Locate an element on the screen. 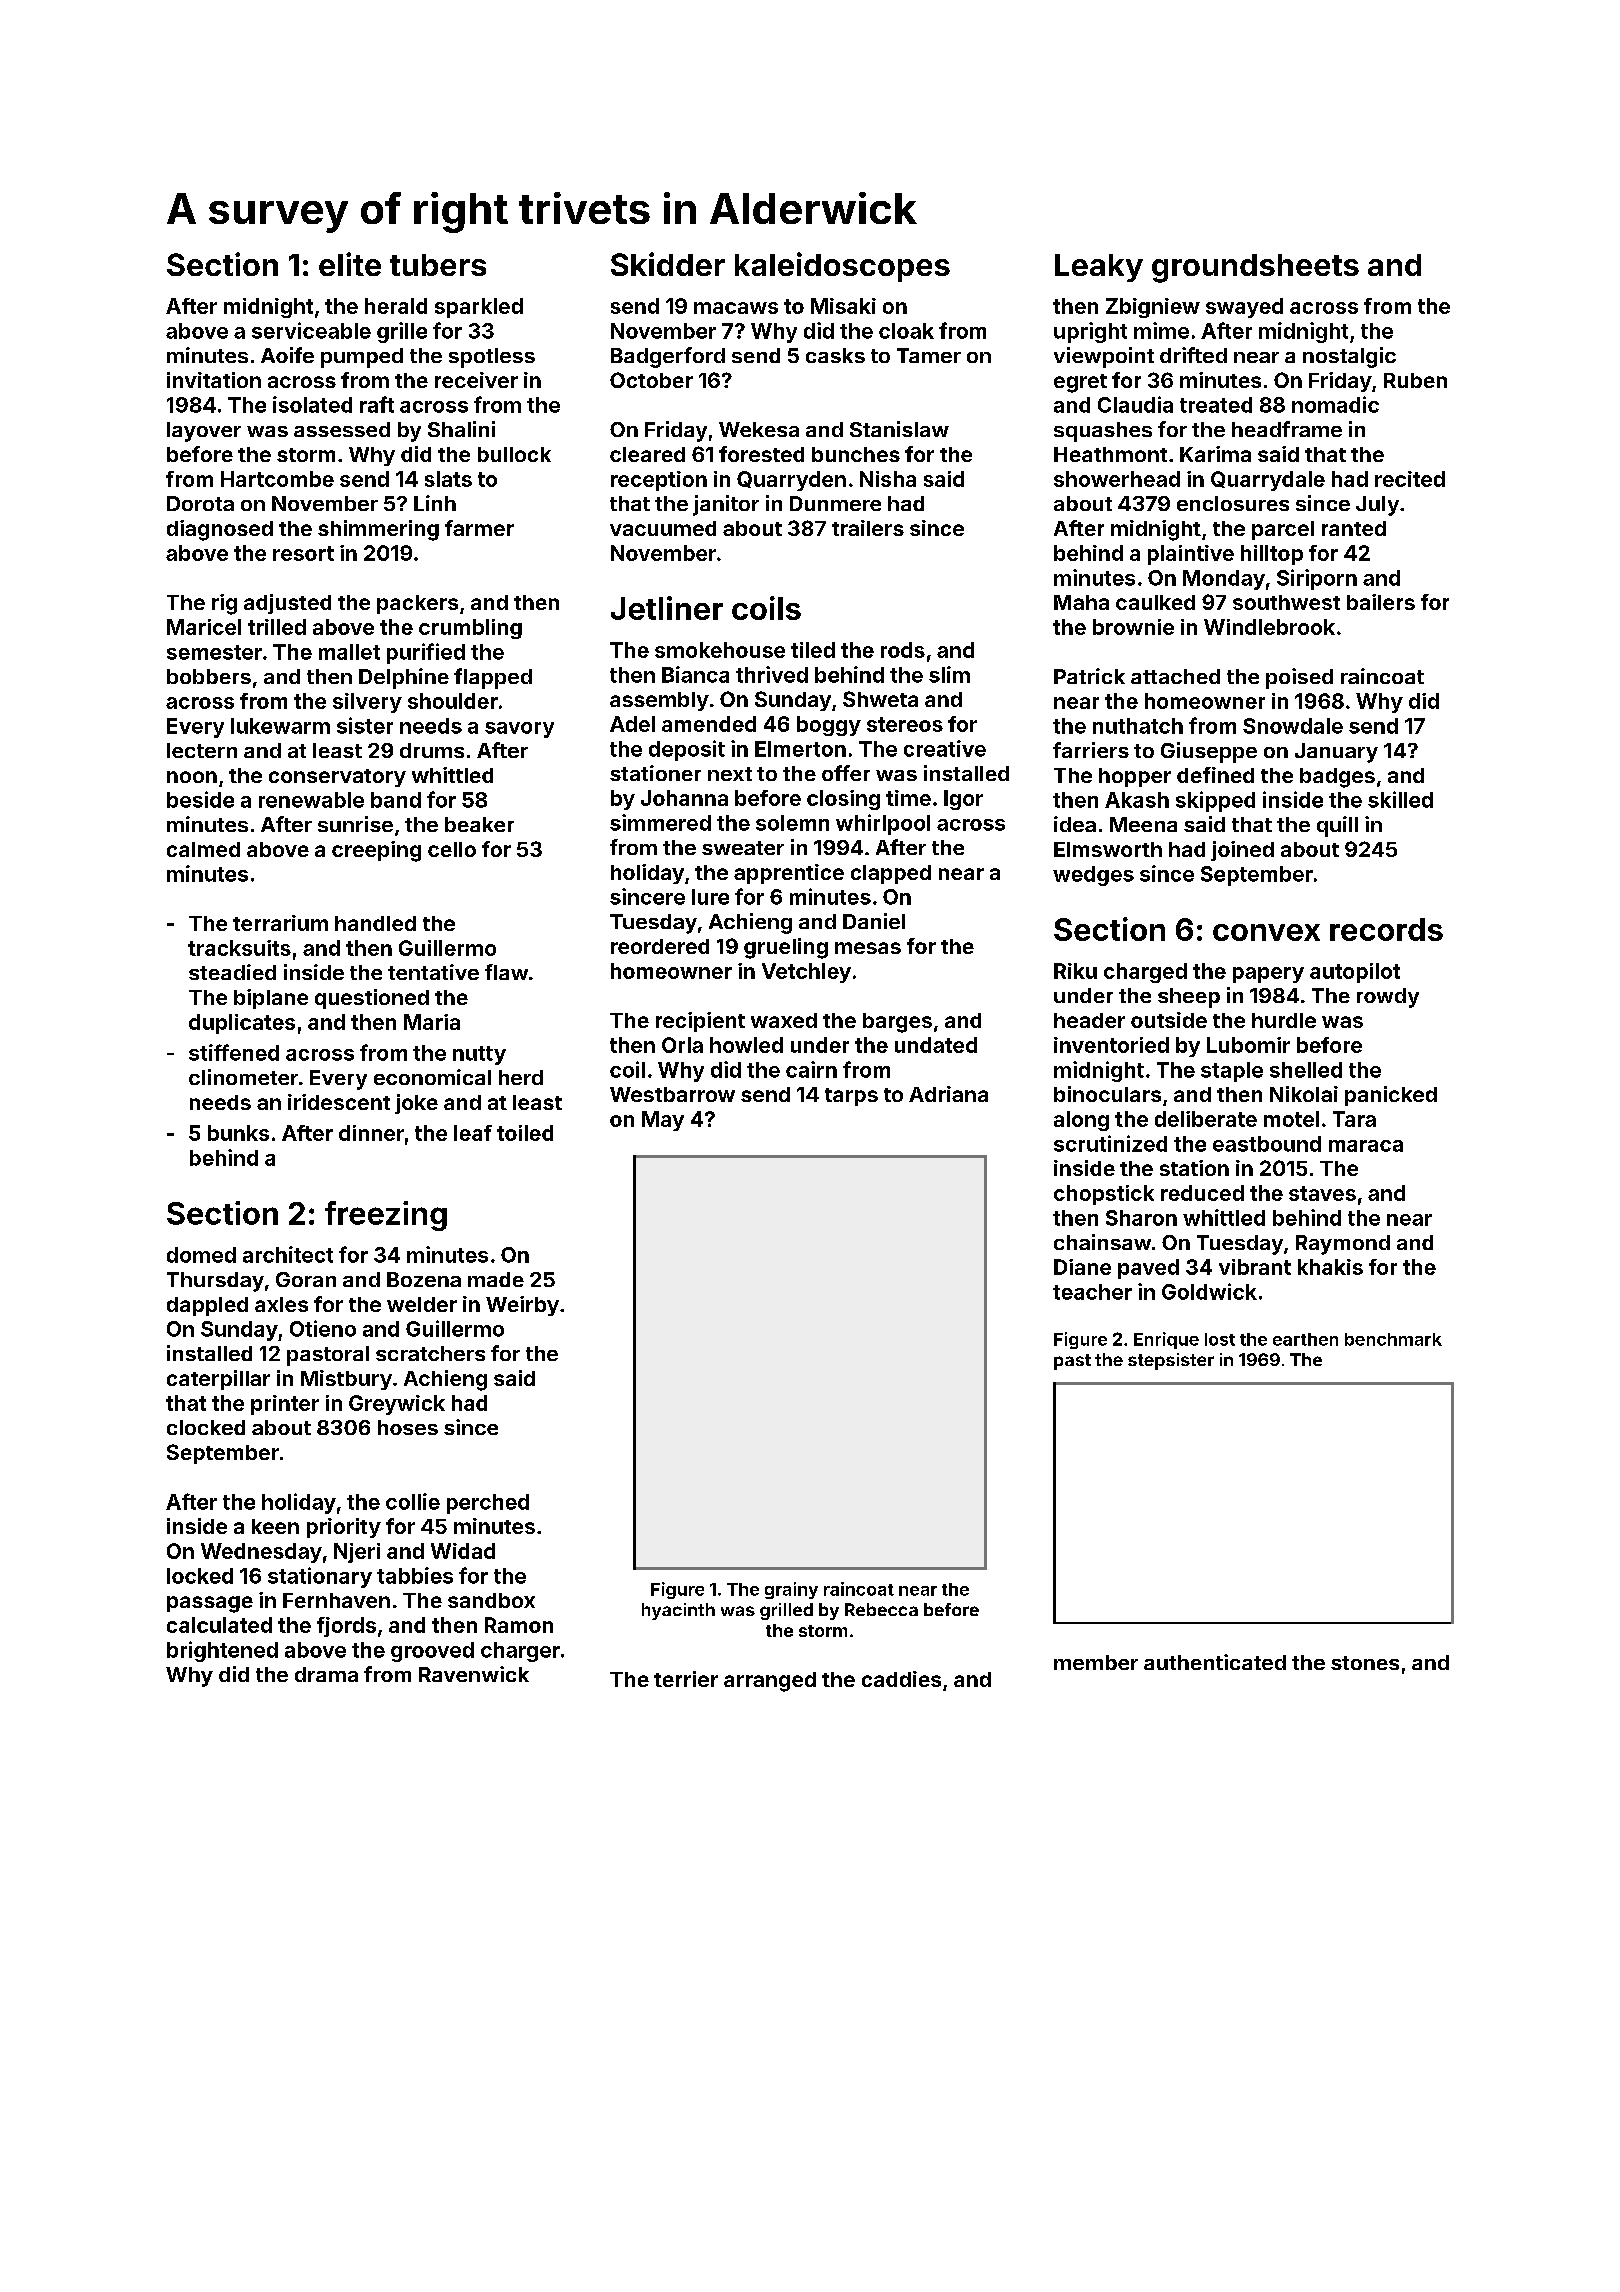 This screenshot has height=2292, width=1620. diagnosed is located at coordinates (220, 530).
